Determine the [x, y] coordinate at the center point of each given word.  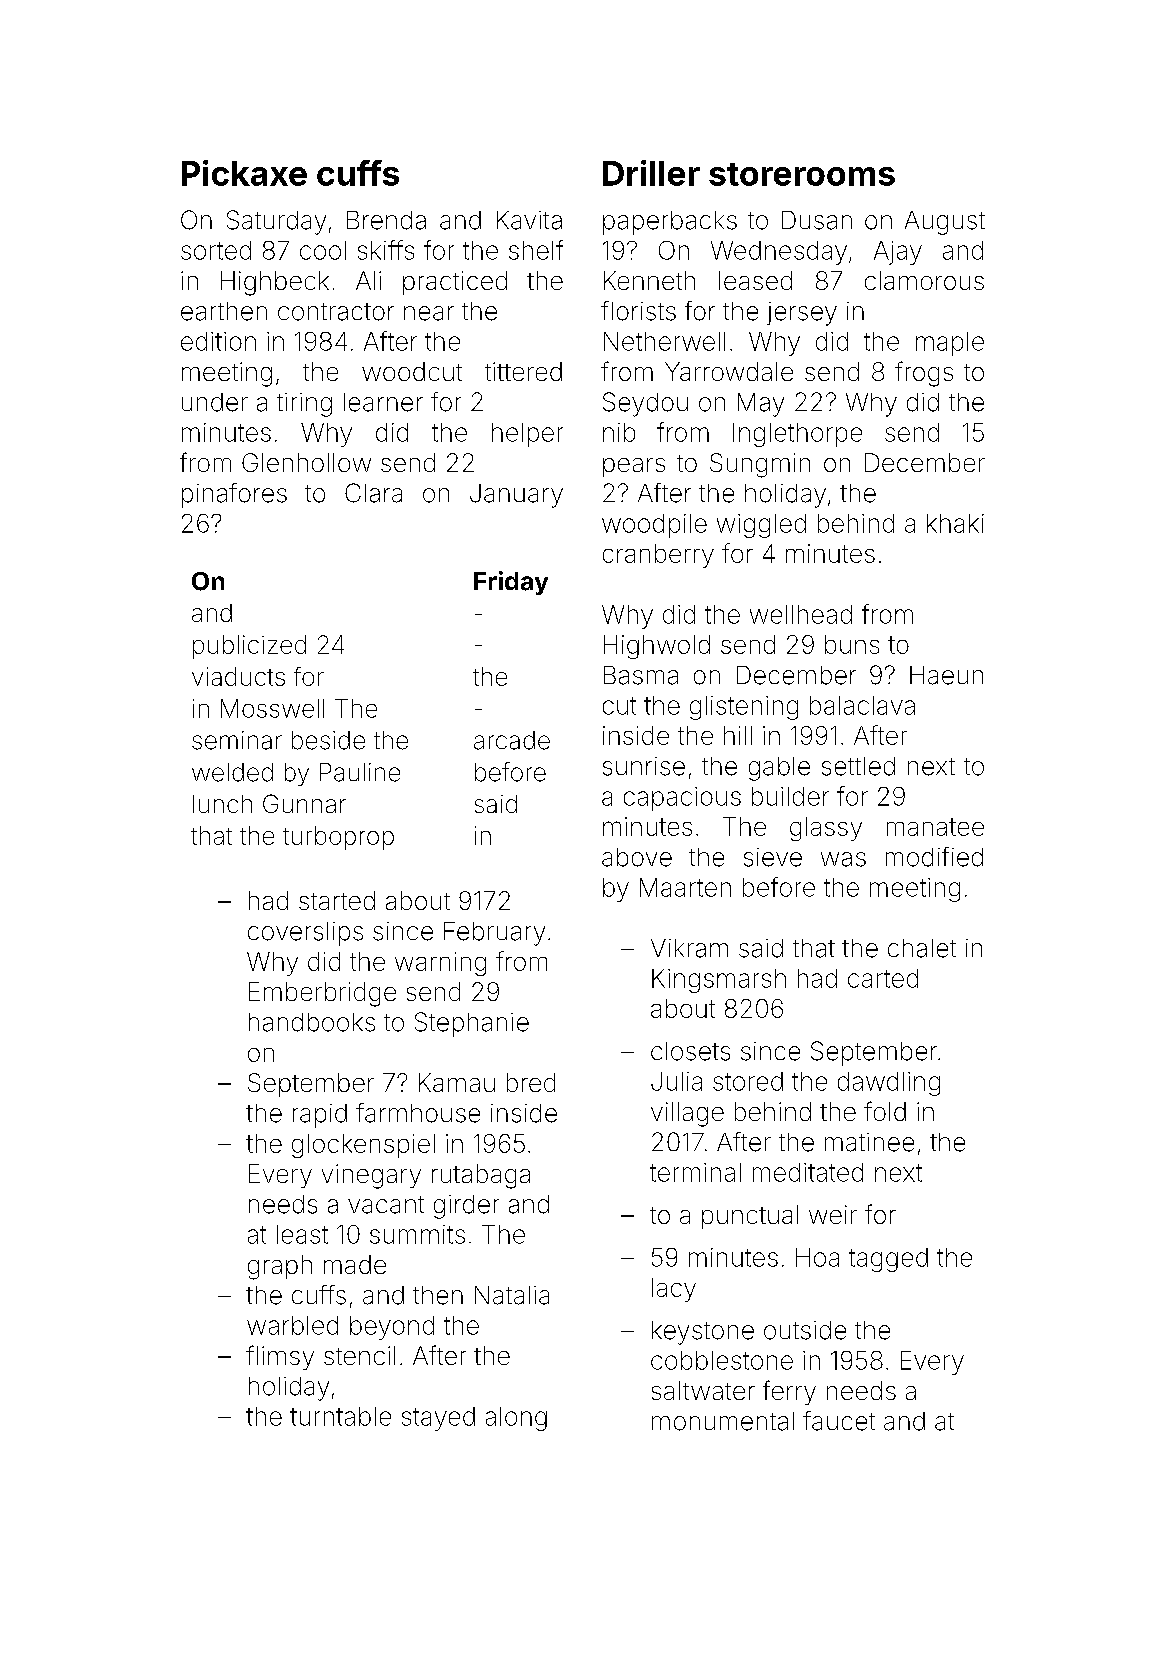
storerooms [802, 174]
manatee [935, 827]
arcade [512, 740]
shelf [536, 250]
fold [885, 1111]
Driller [651, 173]
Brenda [386, 220]
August [945, 223]
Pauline [360, 772]
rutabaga [481, 1176]
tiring [304, 405]
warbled [292, 1325]
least [302, 1234]
